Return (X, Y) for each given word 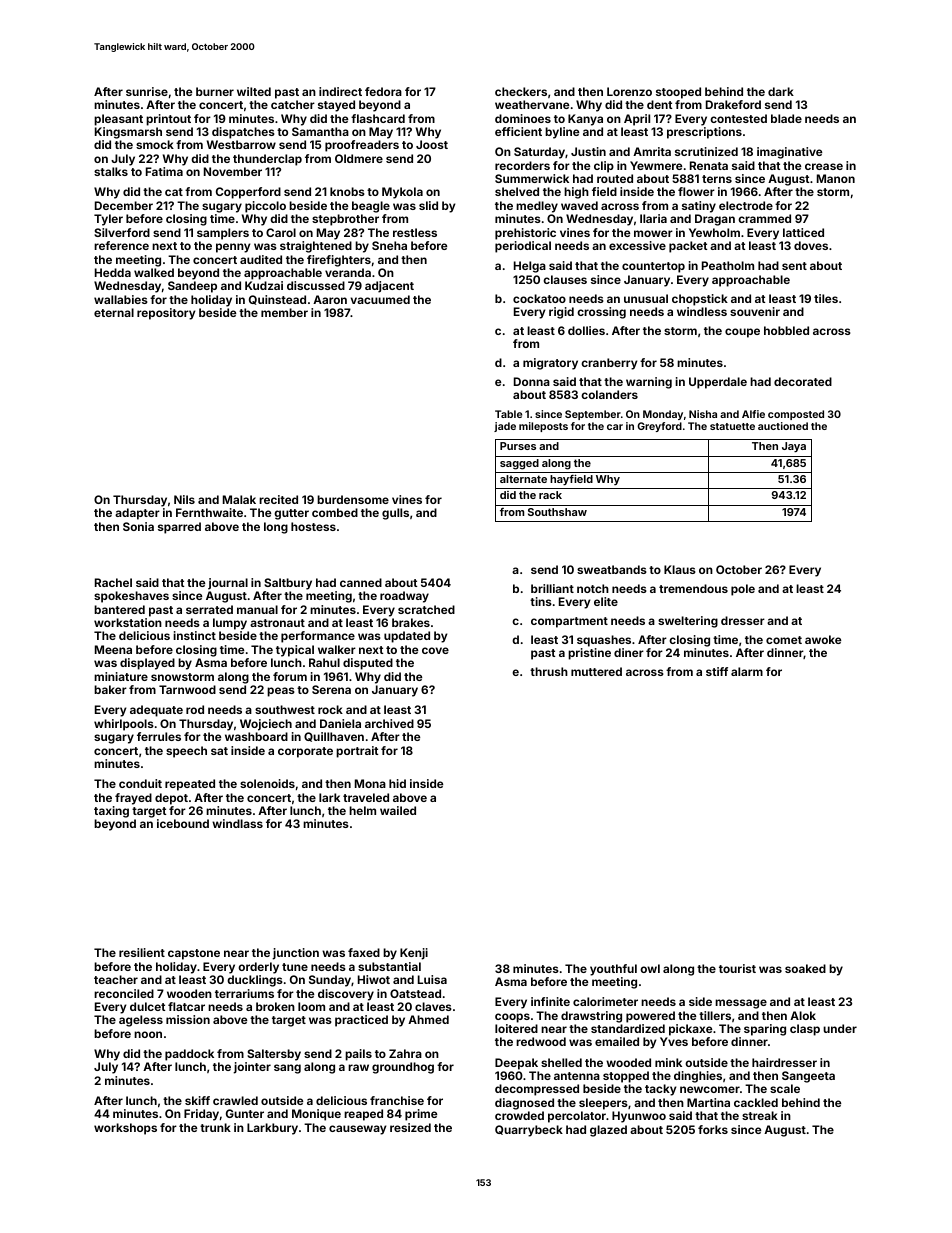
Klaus (680, 569)
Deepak (516, 1064)
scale (785, 1088)
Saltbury (288, 584)
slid (428, 205)
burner (215, 91)
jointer (252, 1068)
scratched (426, 609)
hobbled (786, 330)
